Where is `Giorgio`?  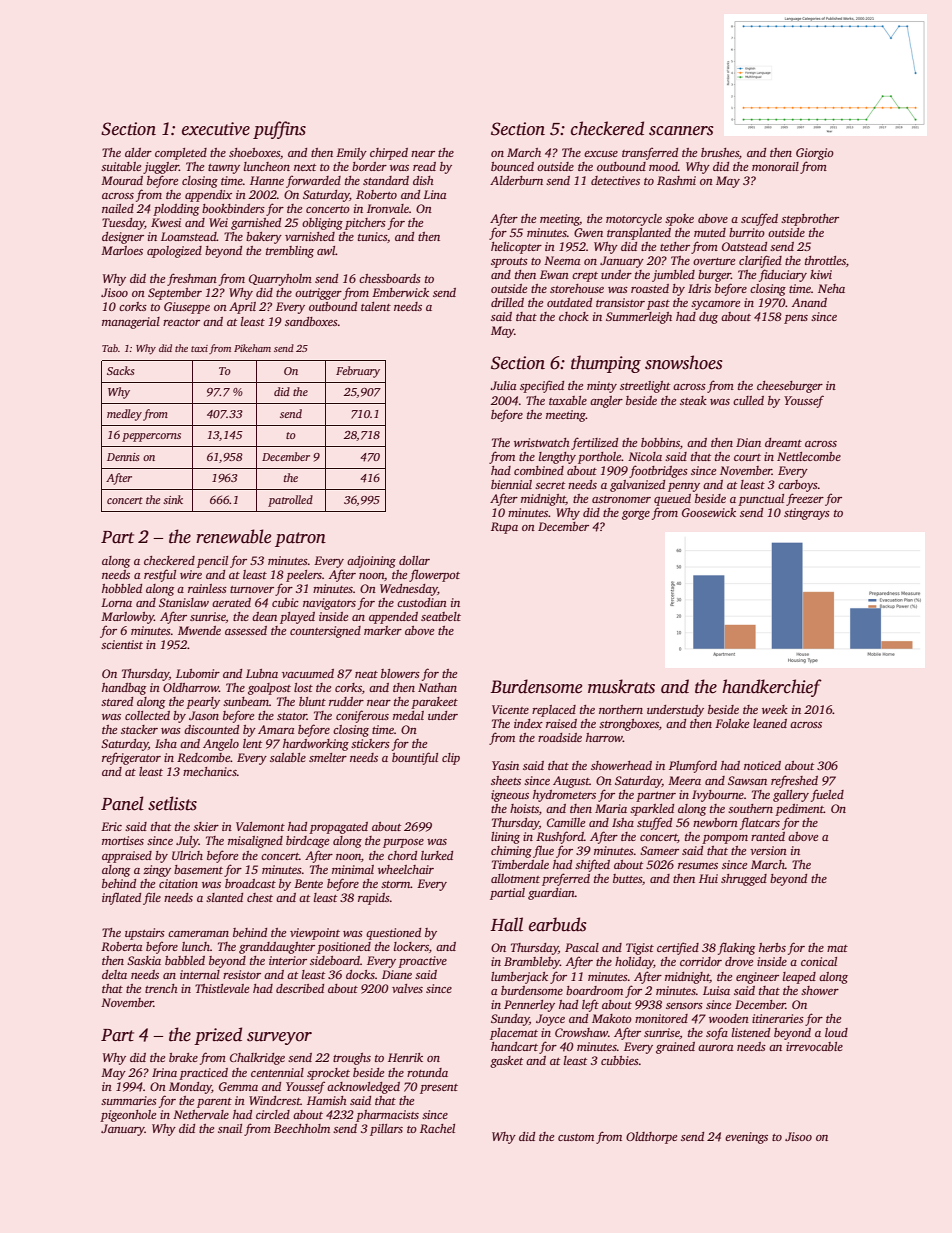 Giorgio is located at coordinates (815, 154).
